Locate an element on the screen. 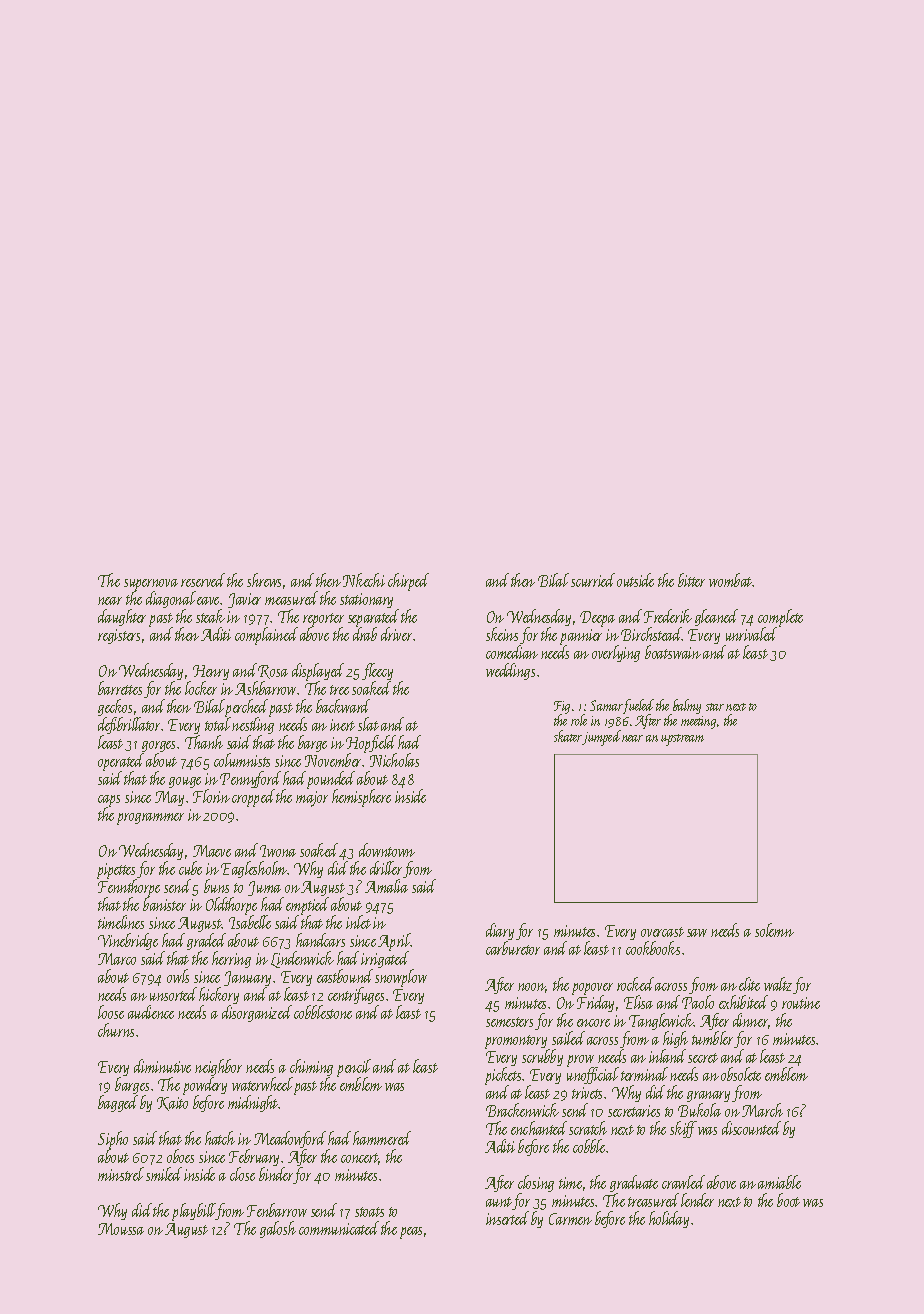 This screenshot has height=1314, width=924. shrews is located at coordinates (264, 580).
